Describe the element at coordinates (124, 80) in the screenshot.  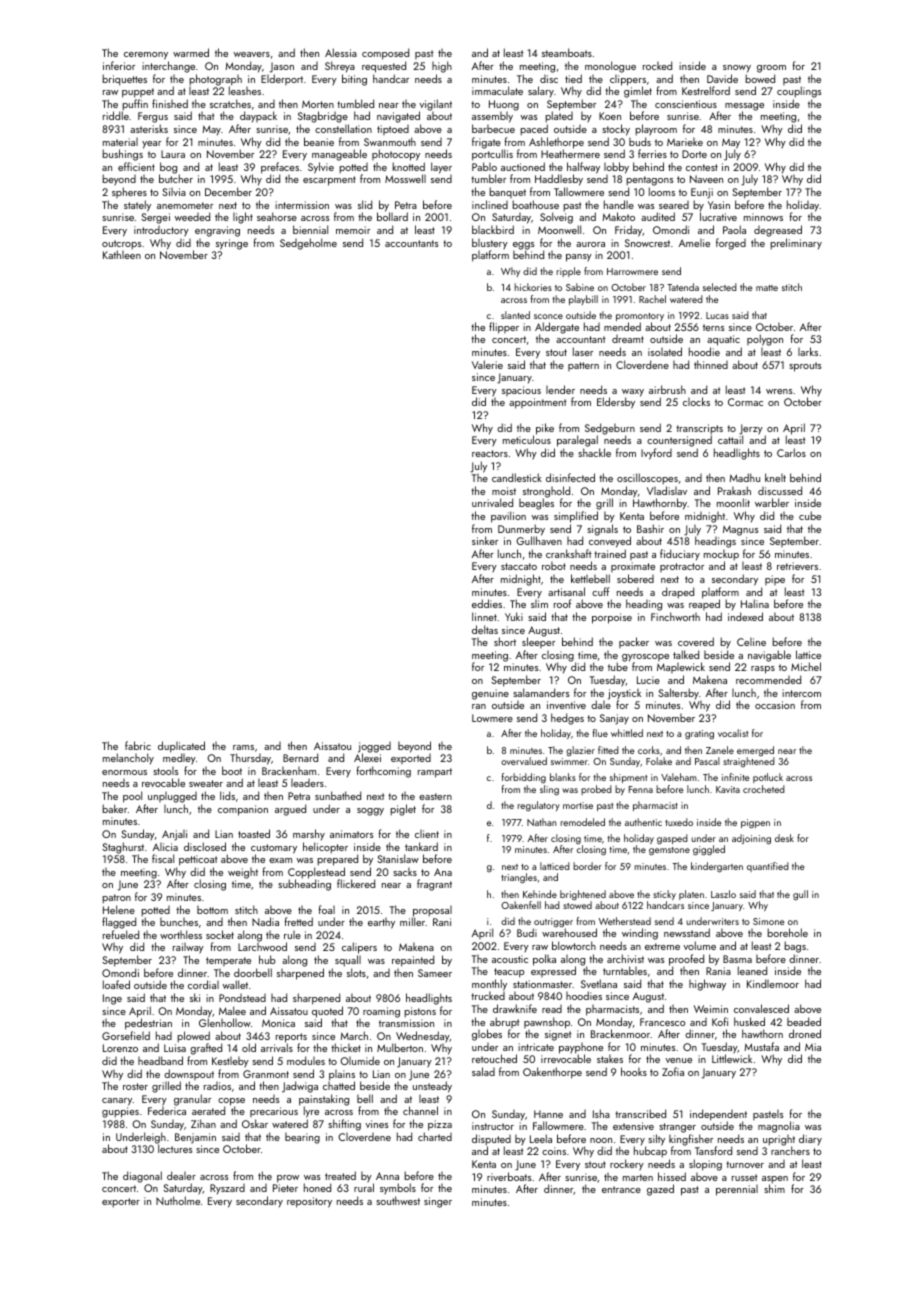
I see `briquettes` at that location.
